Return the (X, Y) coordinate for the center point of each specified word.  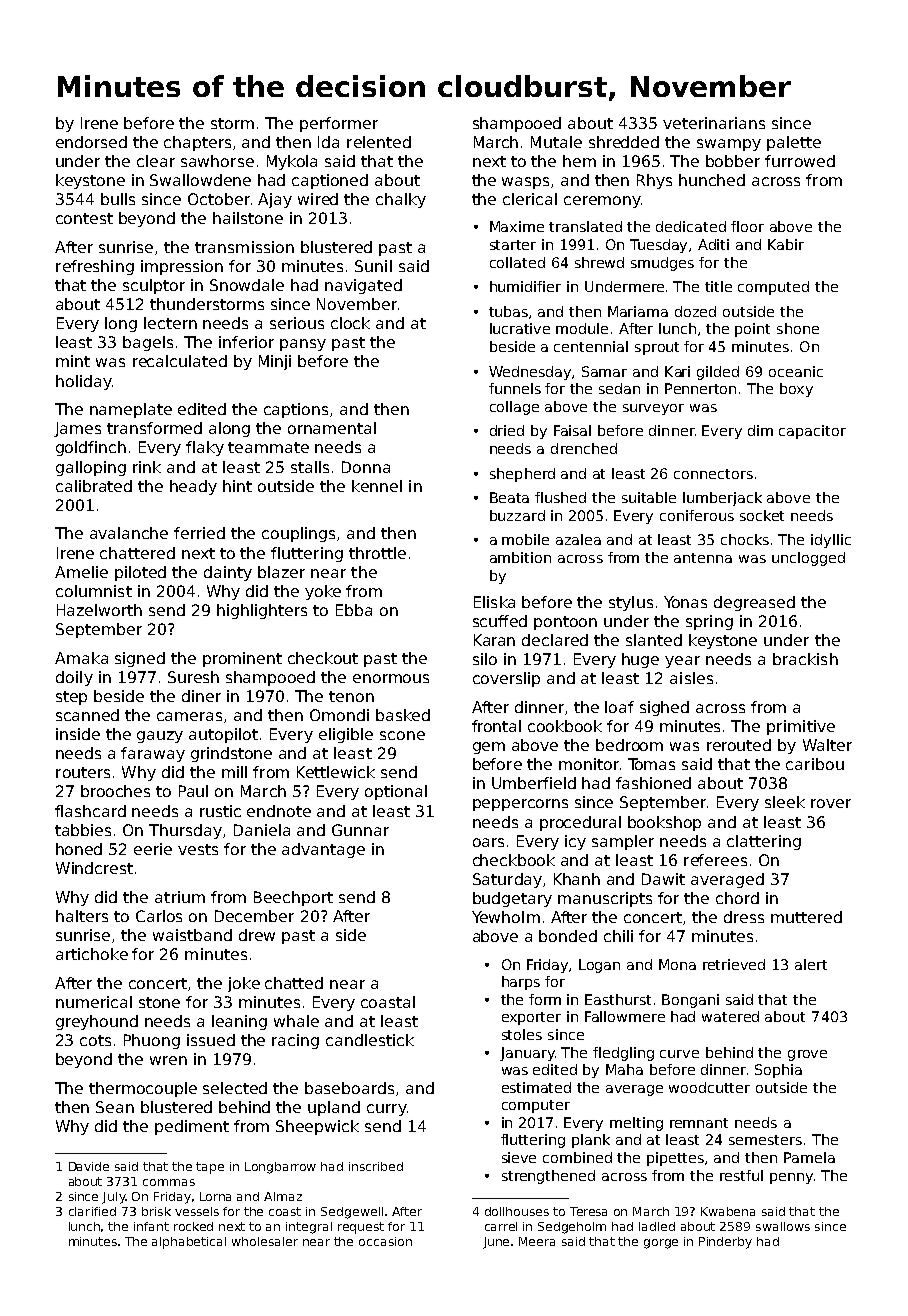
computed (773, 288)
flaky (205, 448)
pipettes (675, 1159)
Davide (89, 1166)
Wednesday (531, 373)
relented (379, 142)
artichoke (92, 954)
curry (386, 1110)
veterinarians (714, 123)
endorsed (91, 142)
